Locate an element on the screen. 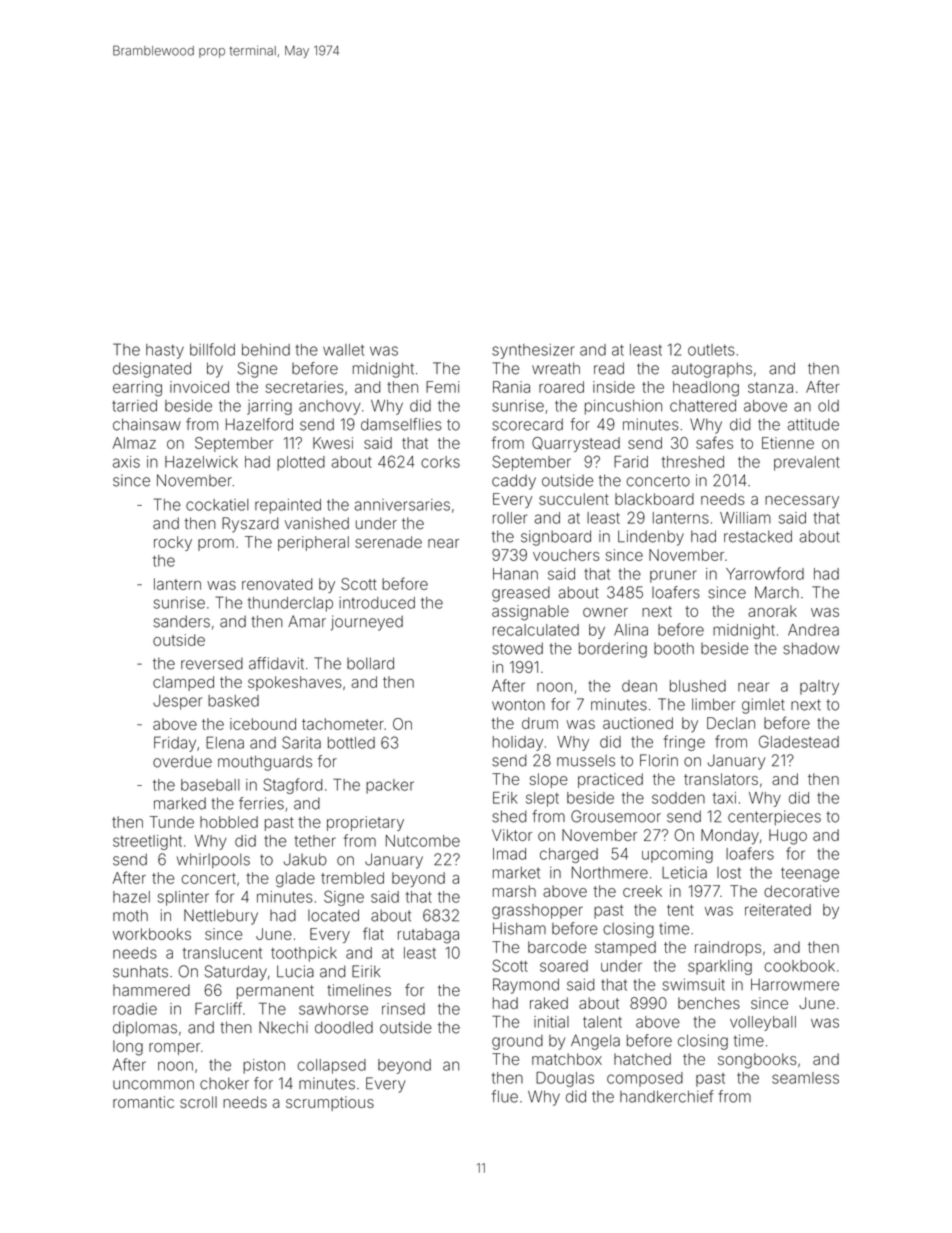 The width and height of the screenshot is (952, 1233). safes is located at coordinates (714, 442).
